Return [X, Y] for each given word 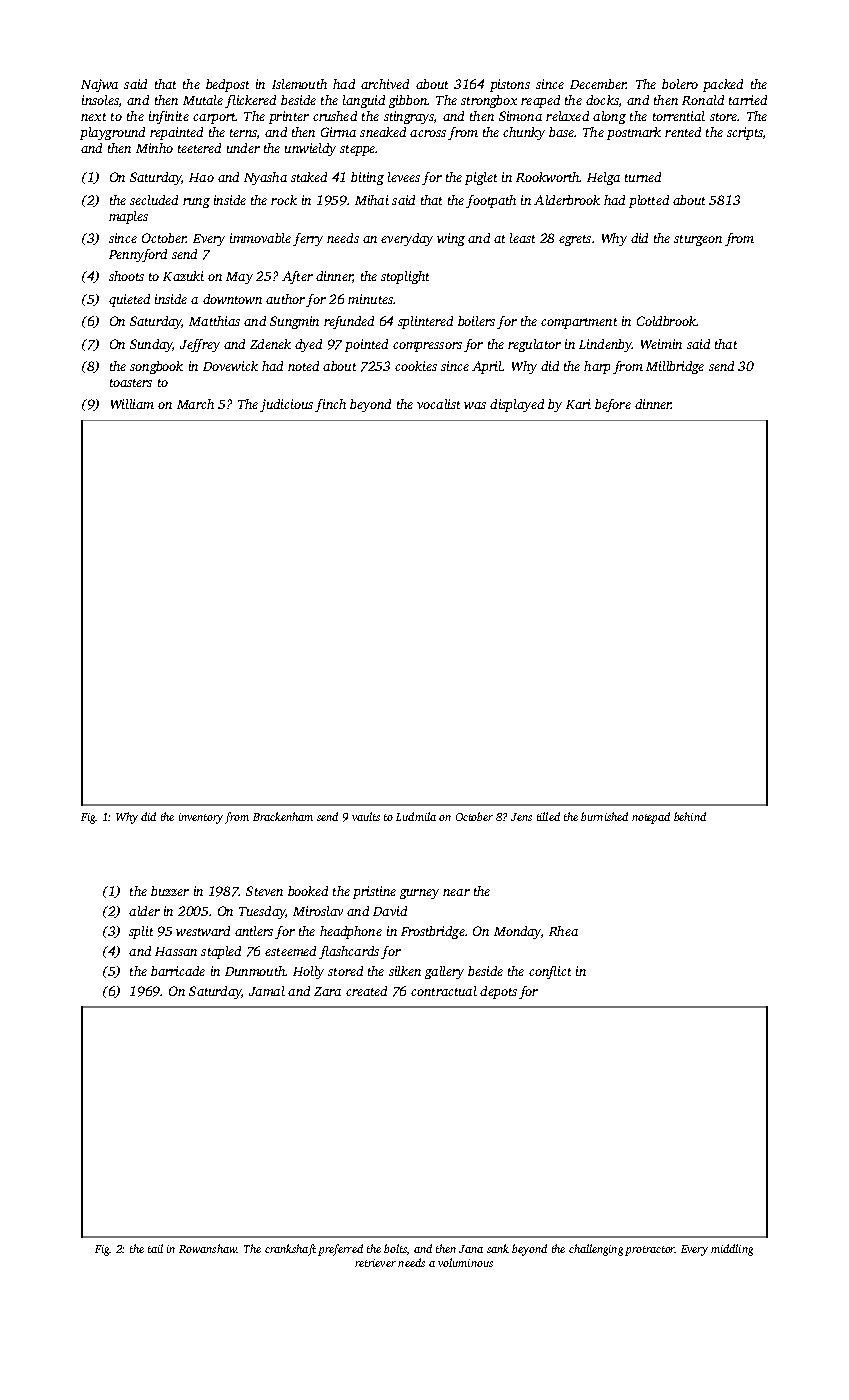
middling [732, 1250]
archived [385, 84]
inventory [201, 818]
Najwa [99, 85]
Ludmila [416, 816]
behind [690, 816]
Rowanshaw [208, 1248]
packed [723, 85]
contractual [444, 991]
